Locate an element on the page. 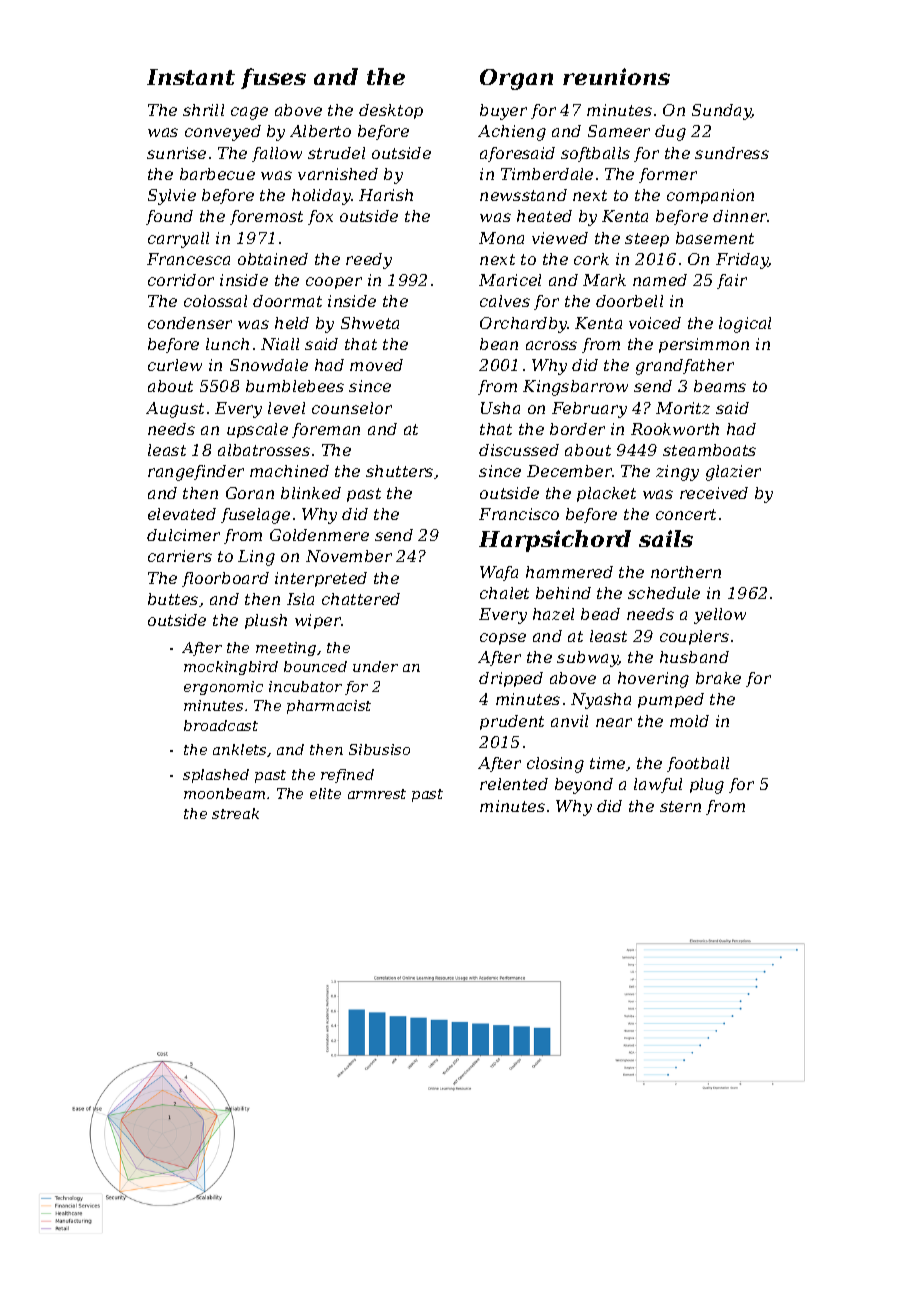 This image has width=924, height=1314. relented is located at coordinates (514, 784).
